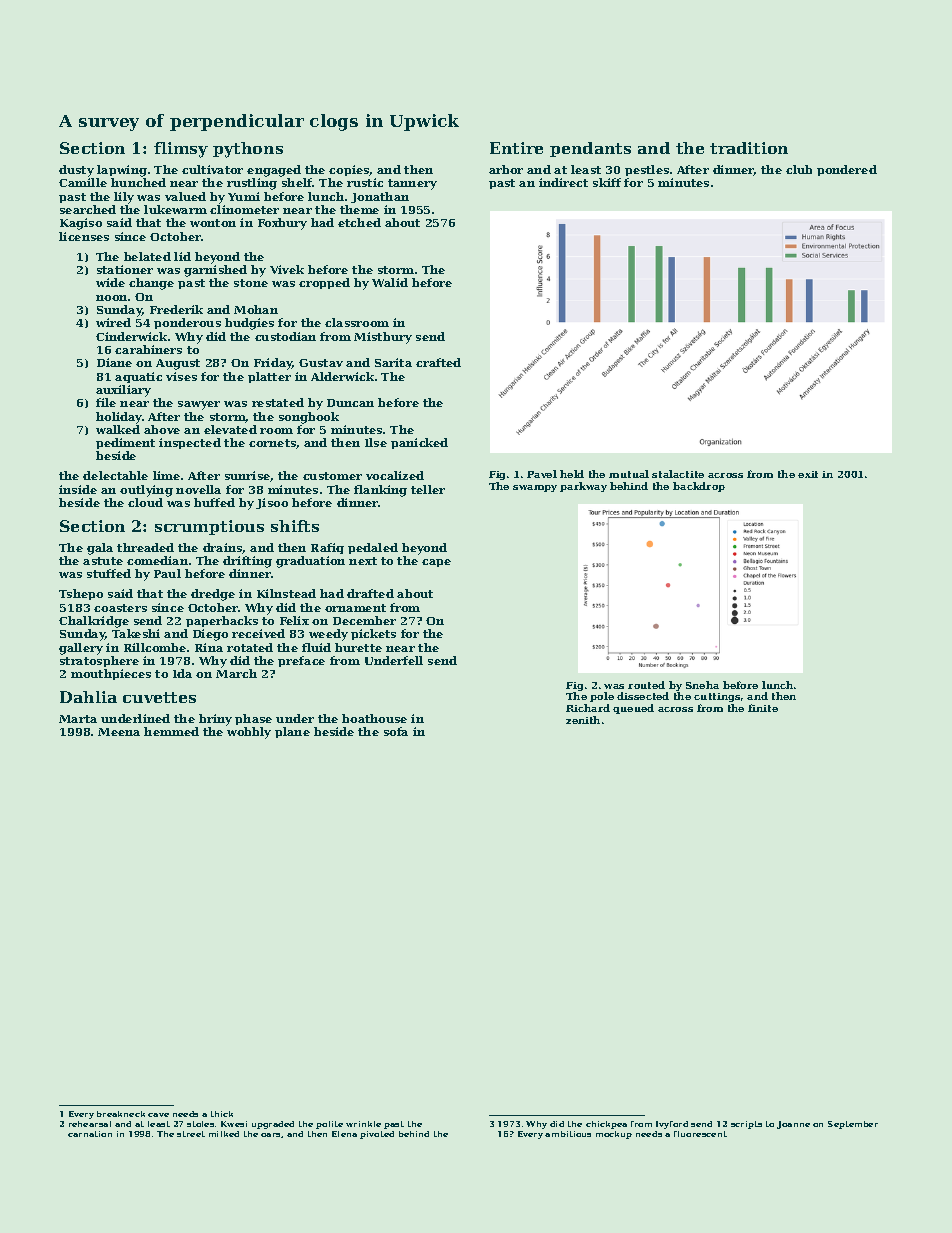  What do you see at coordinates (588, 708) in the screenshot?
I see `Richard` at bounding box center [588, 708].
